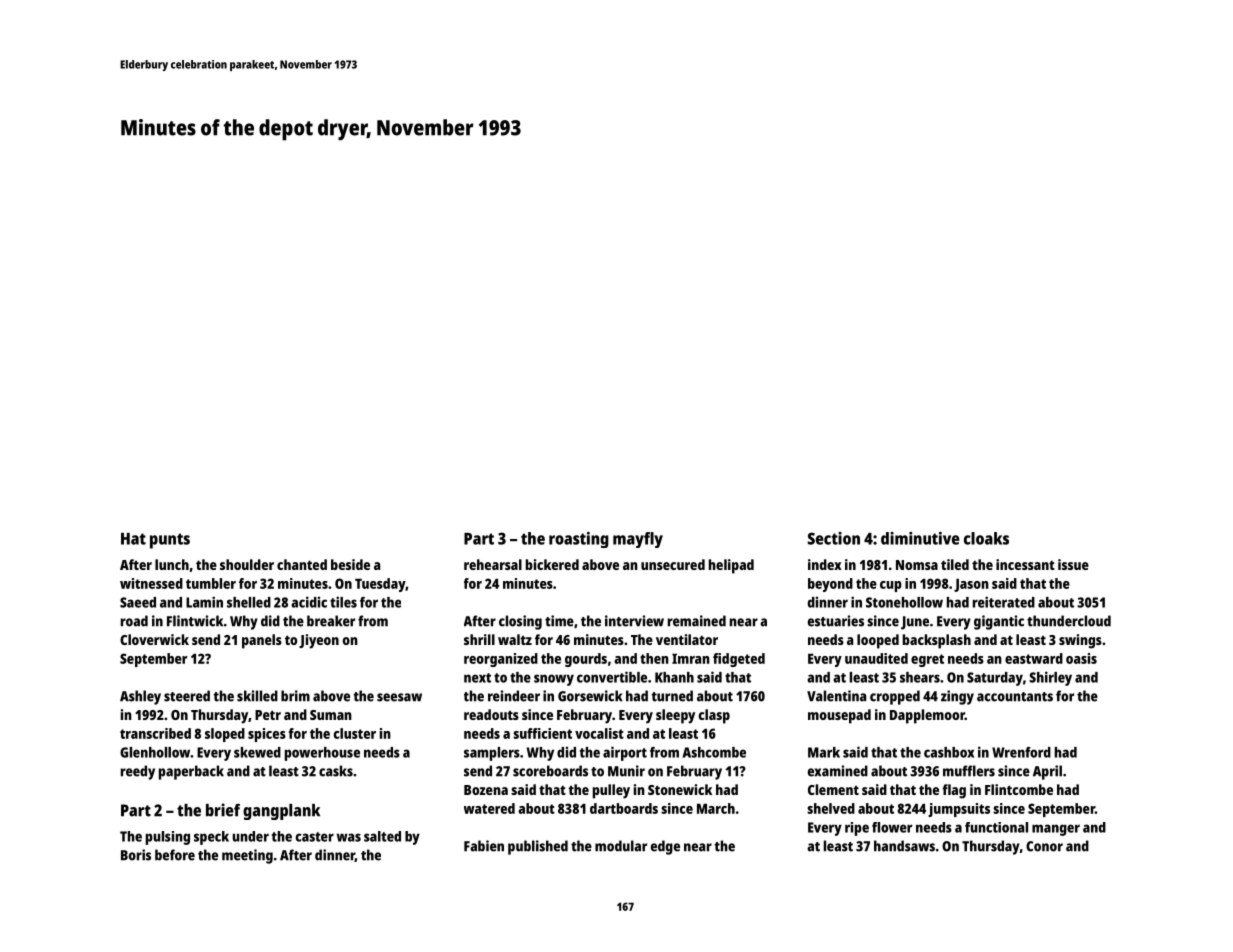 The image size is (1233, 952). What do you see at coordinates (731, 566) in the screenshot?
I see `helipad` at bounding box center [731, 566].
